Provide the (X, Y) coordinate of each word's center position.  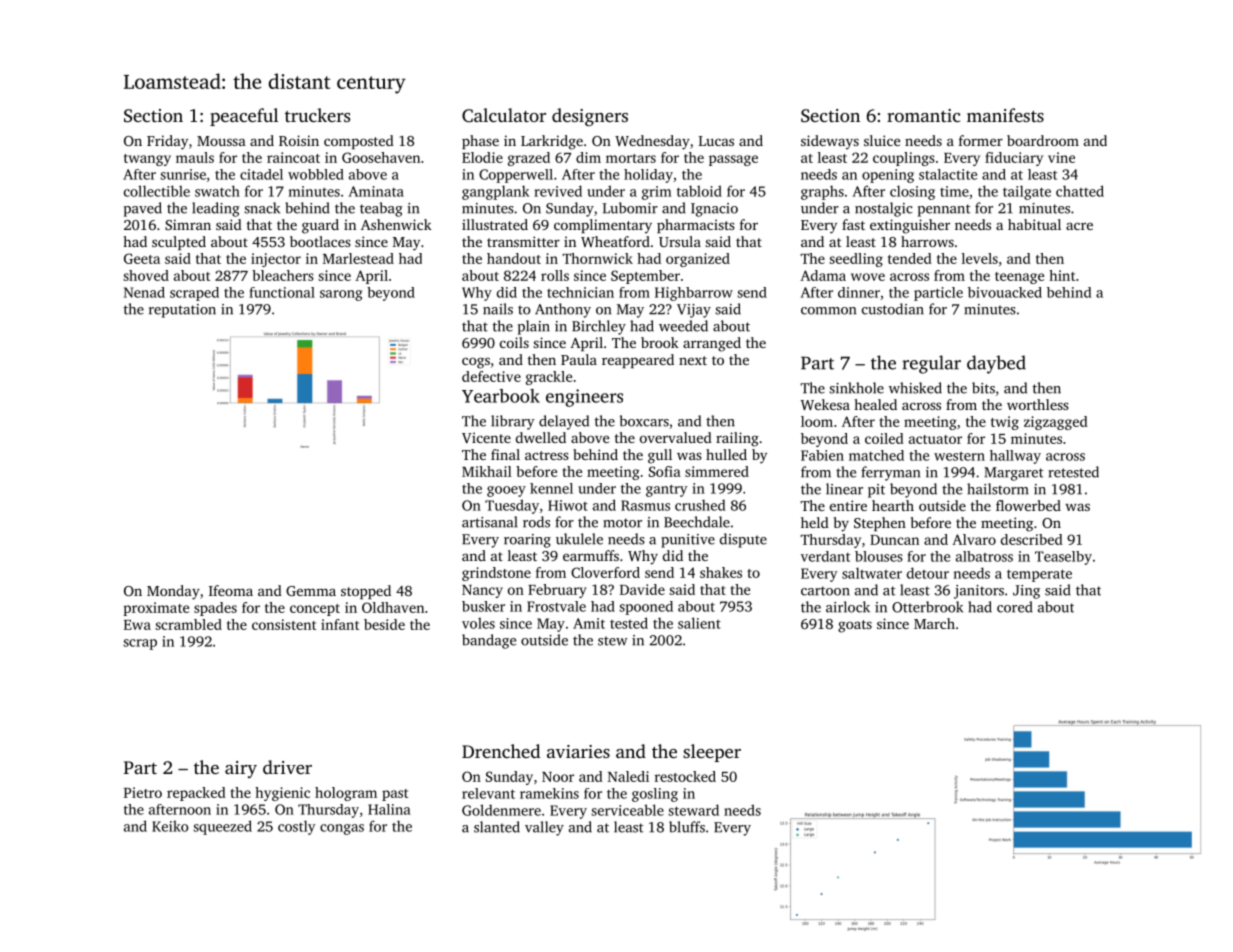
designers (590, 117)
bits (983, 388)
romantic (923, 115)
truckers (317, 115)
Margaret (1013, 474)
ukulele (579, 539)
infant (340, 624)
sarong (341, 295)
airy (241, 769)
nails (498, 309)
